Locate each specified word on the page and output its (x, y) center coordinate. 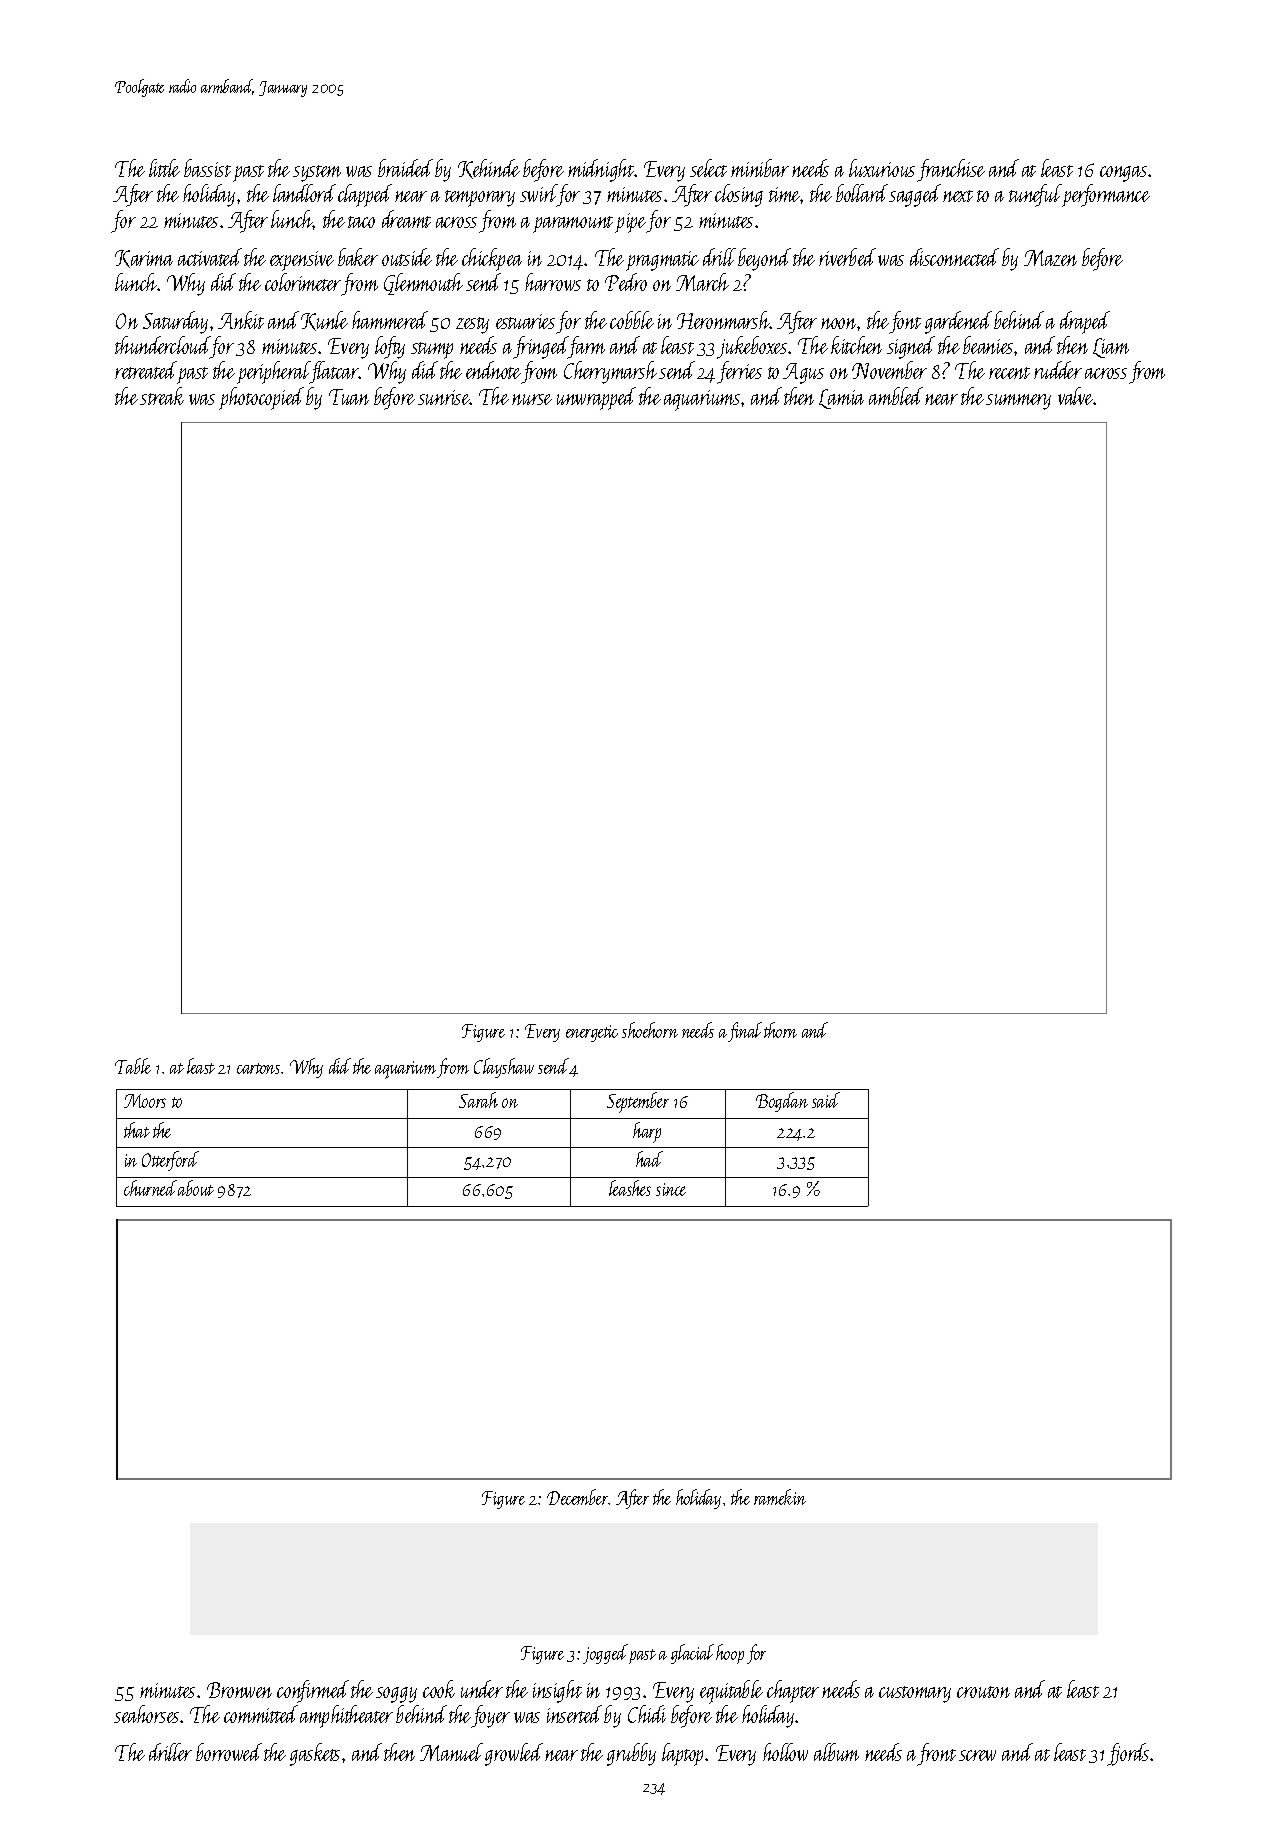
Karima (144, 259)
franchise (951, 170)
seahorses (146, 1714)
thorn (780, 1030)
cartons (258, 1068)
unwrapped (596, 398)
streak (162, 396)
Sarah (478, 1100)
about (196, 1188)
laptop (682, 1754)
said (826, 1100)
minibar (760, 168)
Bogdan (782, 1102)
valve (1076, 396)
